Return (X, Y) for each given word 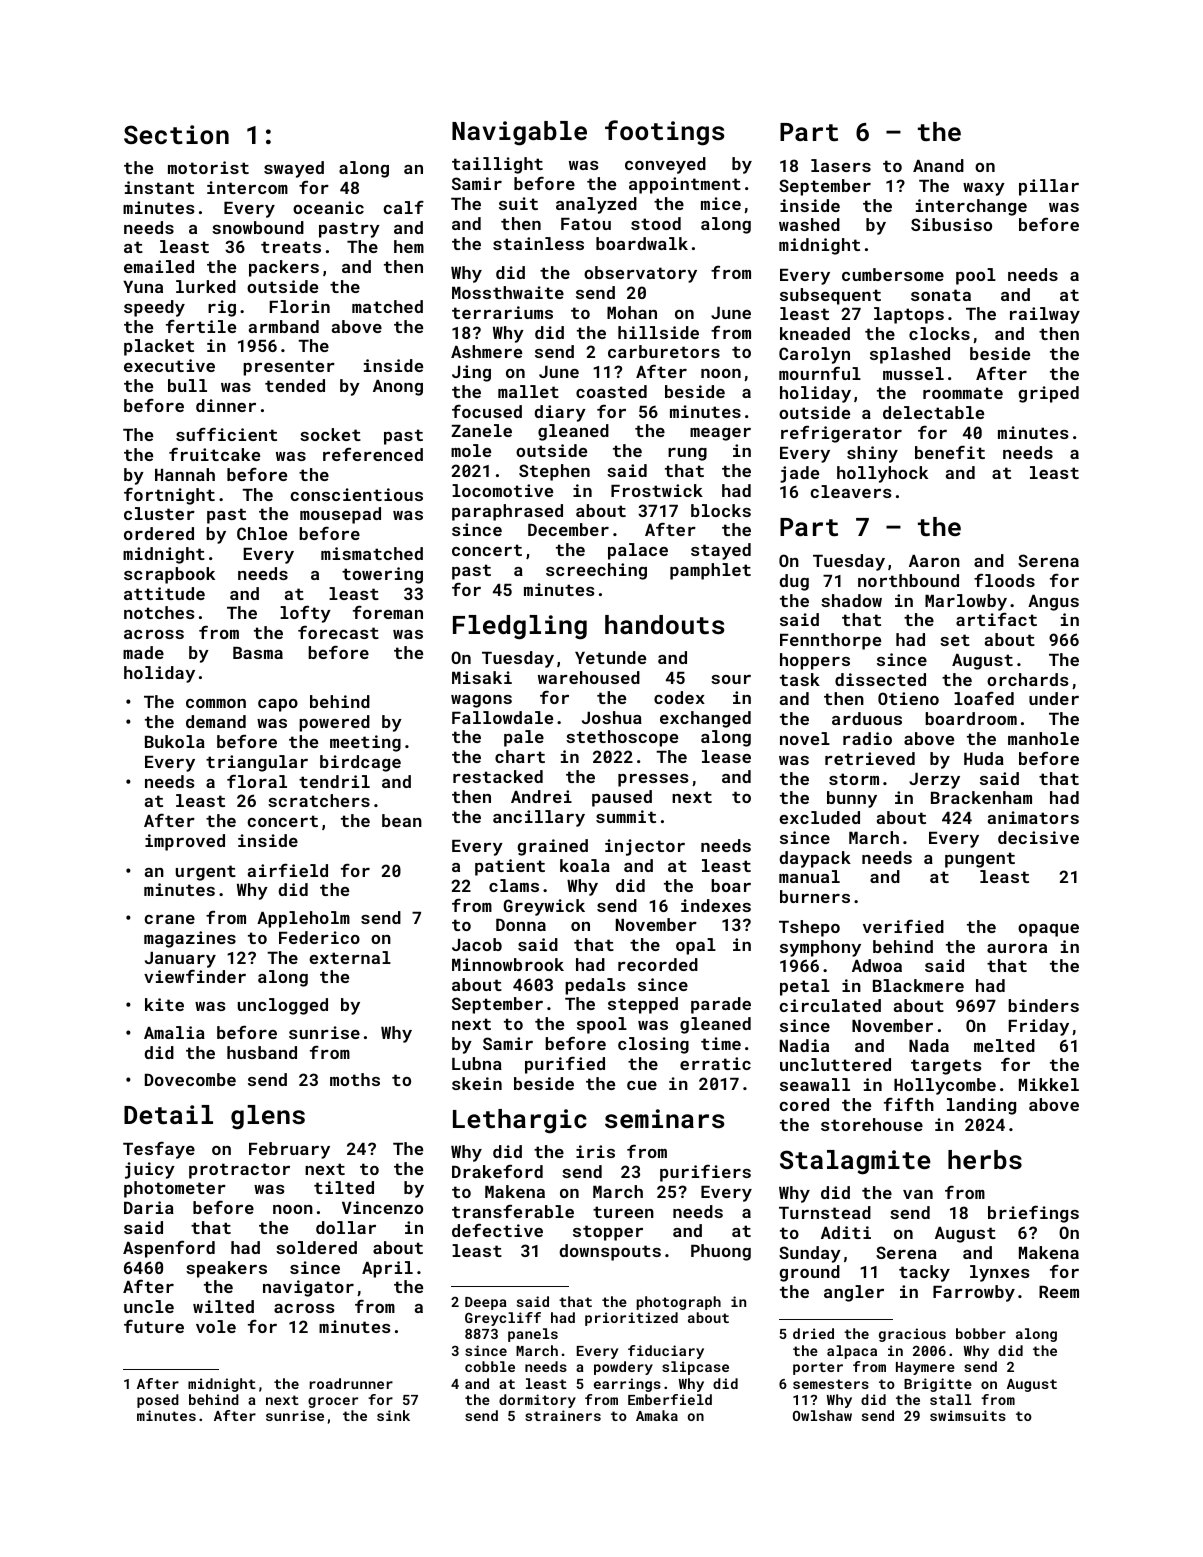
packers (284, 268)
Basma (258, 653)
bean (402, 820)
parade (721, 1005)
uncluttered (835, 1064)
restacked (498, 776)
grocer (333, 1402)
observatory (640, 274)
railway (1045, 315)
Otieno (908, 698)
